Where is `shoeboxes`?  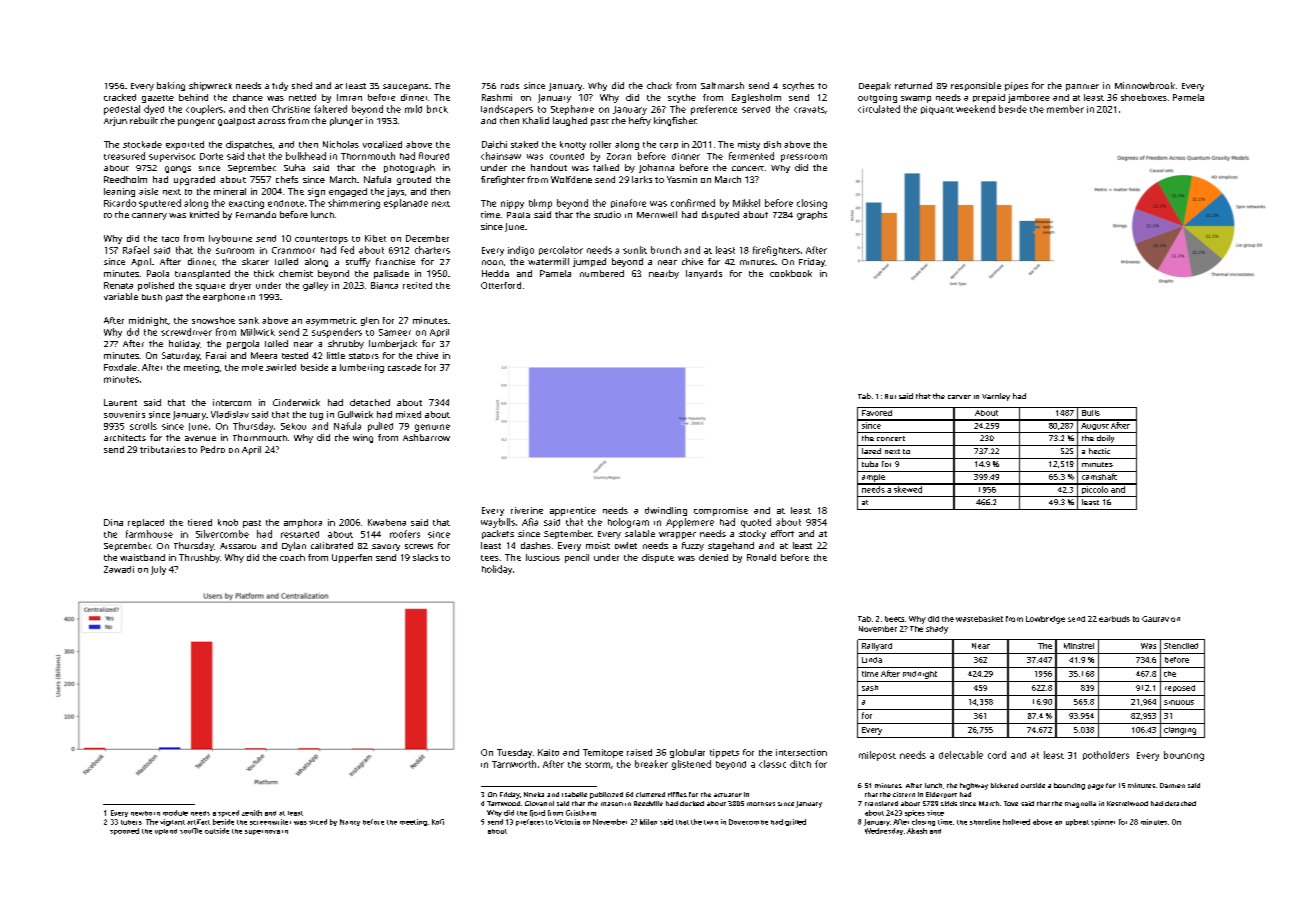 shoeboxes is located at coordinates (1144, 97).
